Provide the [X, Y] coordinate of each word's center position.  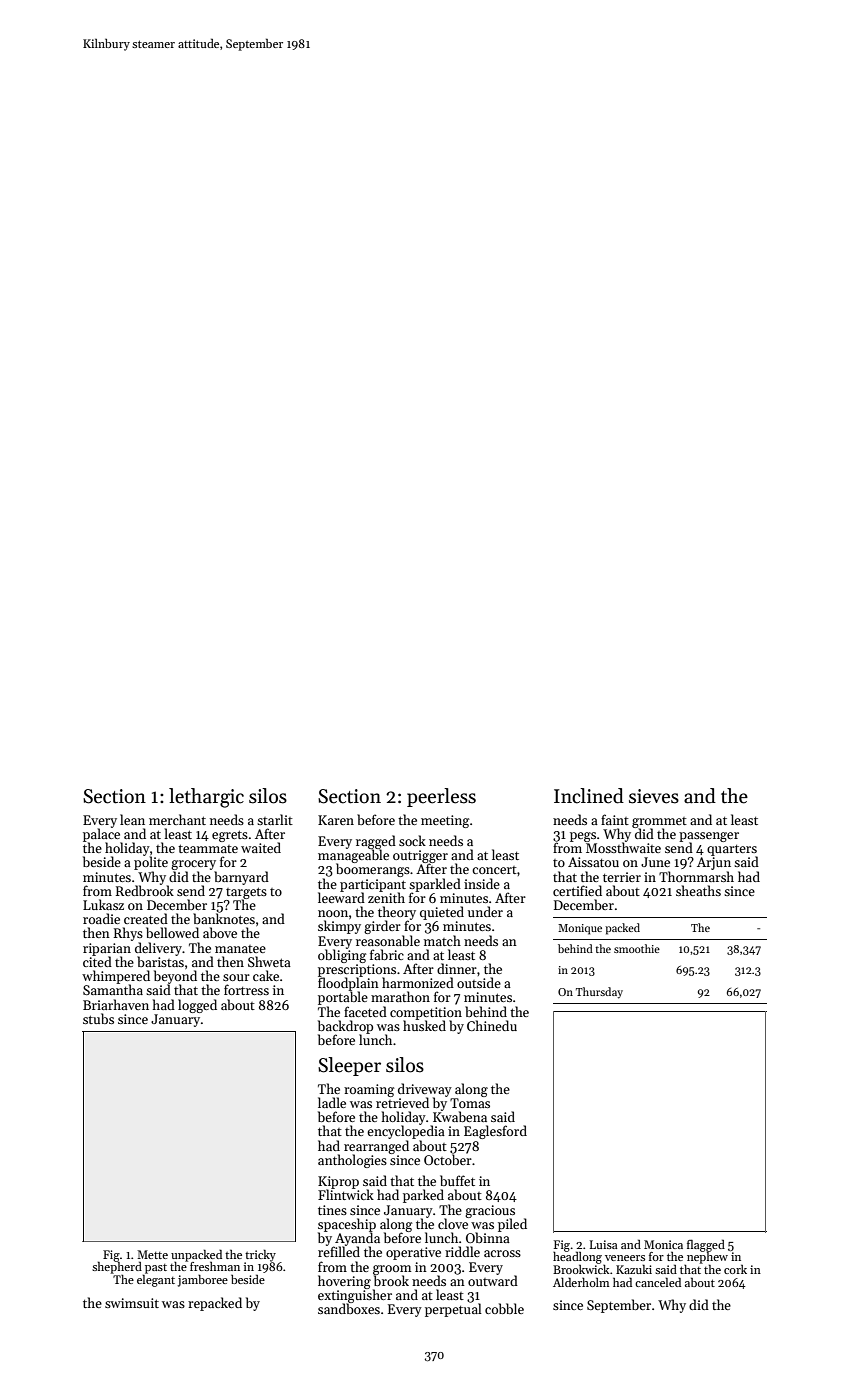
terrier [622, 877]
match [442, 940]
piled [512, 1225]
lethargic [206, 798]
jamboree [203, 1280]
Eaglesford [495, 1132]
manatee [240, 949]
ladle [332, 1102]
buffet [457, 1180]
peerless [441, 797]
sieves [654, 796]
